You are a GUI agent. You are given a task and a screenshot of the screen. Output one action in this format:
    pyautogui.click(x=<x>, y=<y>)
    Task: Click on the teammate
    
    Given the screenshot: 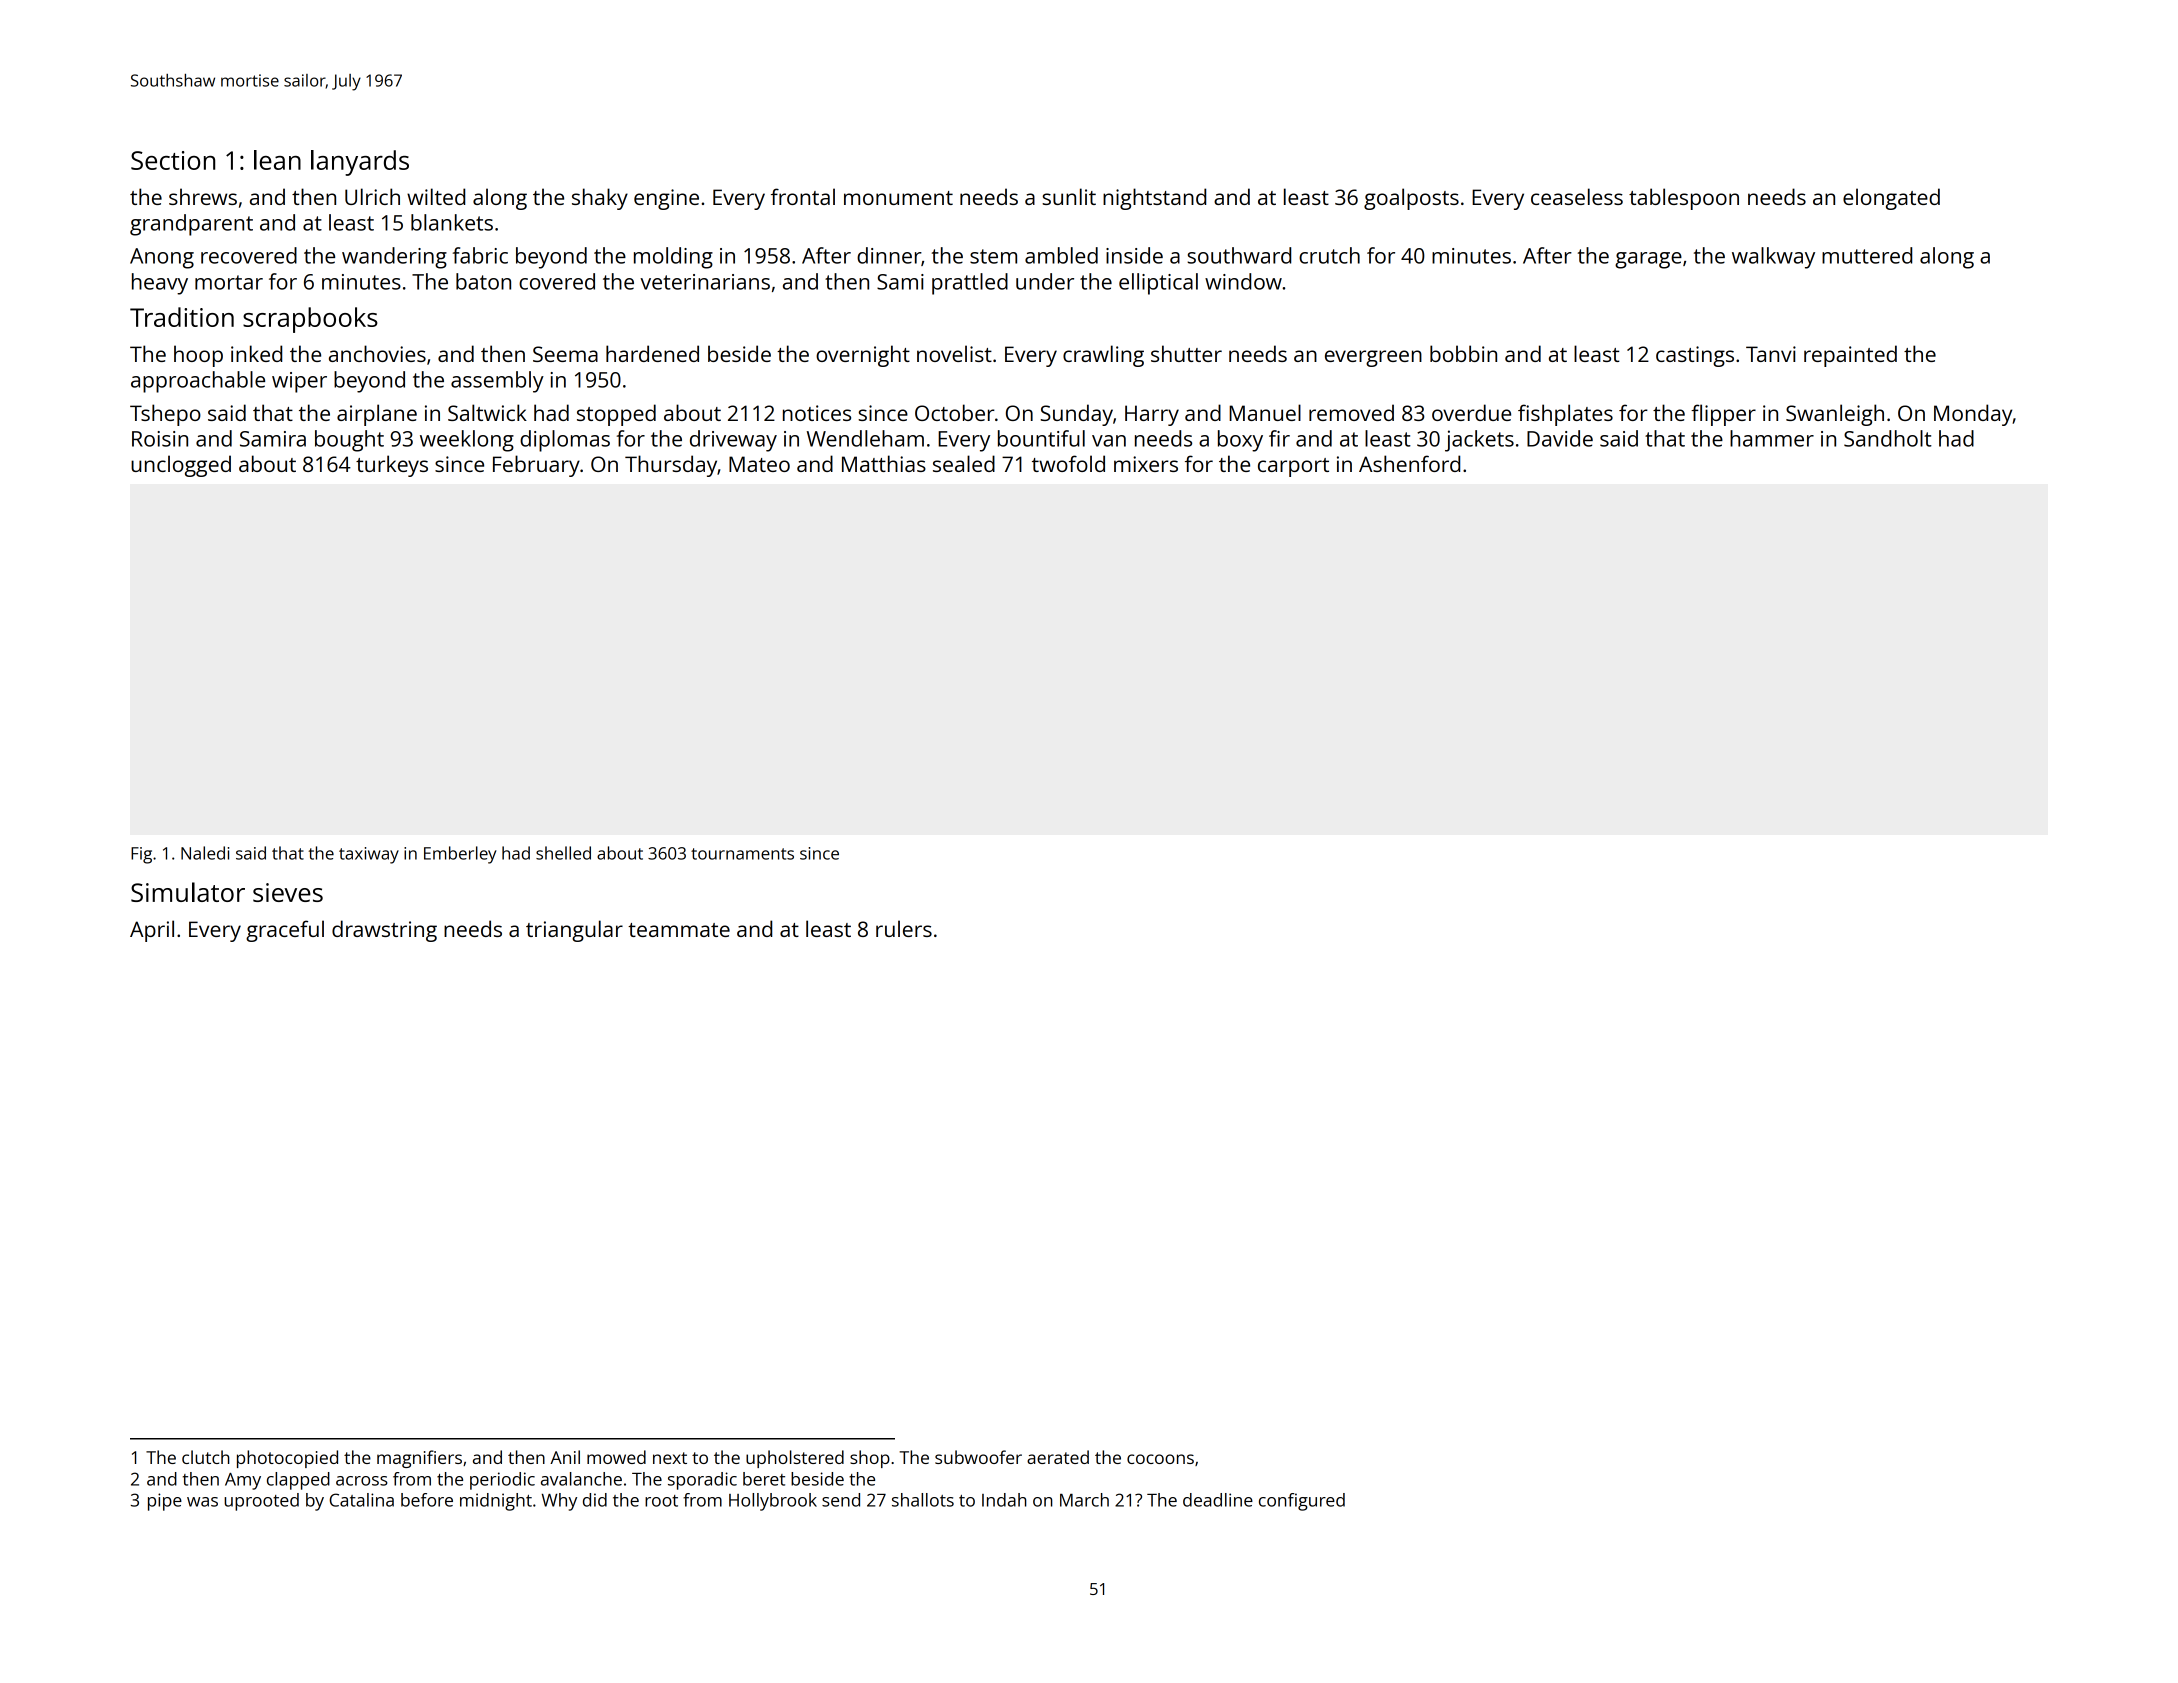 What is the action you would take?
    pyautogui.click(x=679, y=930)
